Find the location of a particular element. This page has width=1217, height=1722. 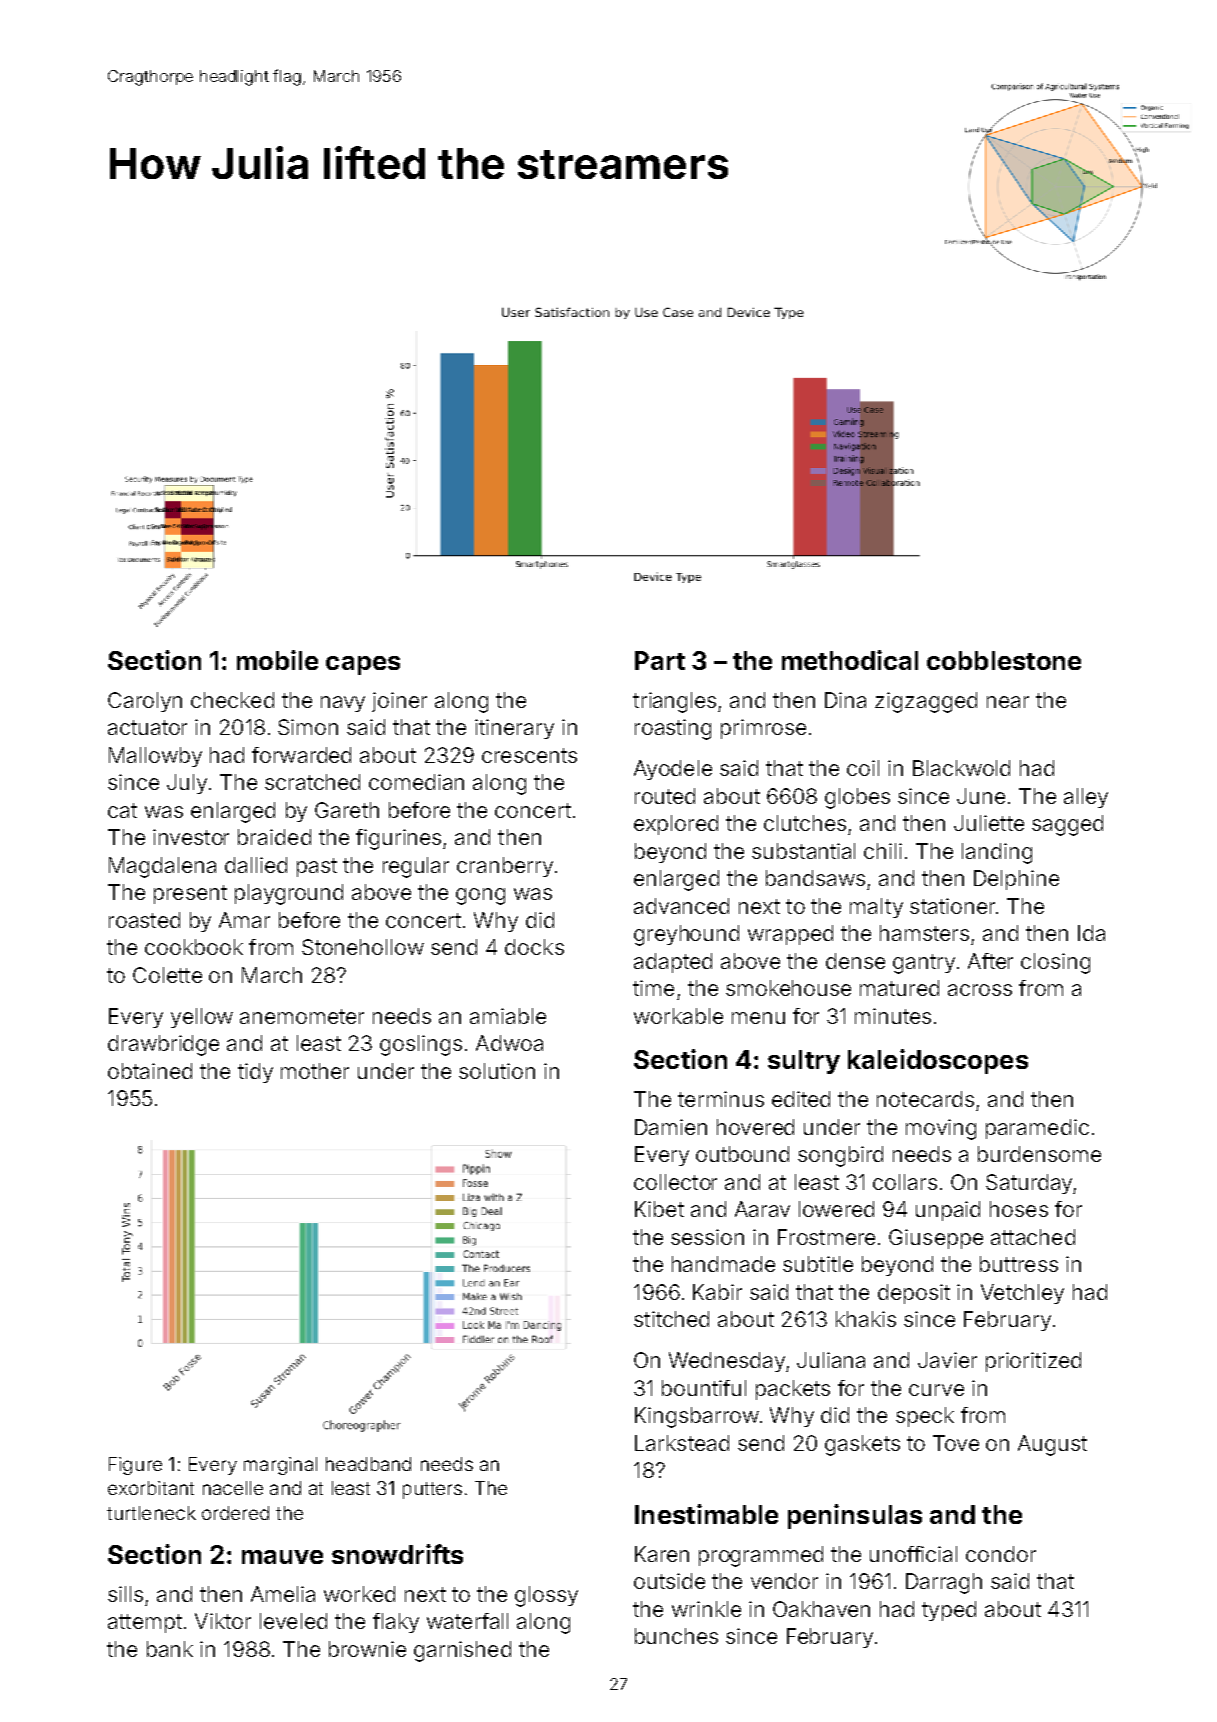

hamsters is located at coordinates (924, 933).
